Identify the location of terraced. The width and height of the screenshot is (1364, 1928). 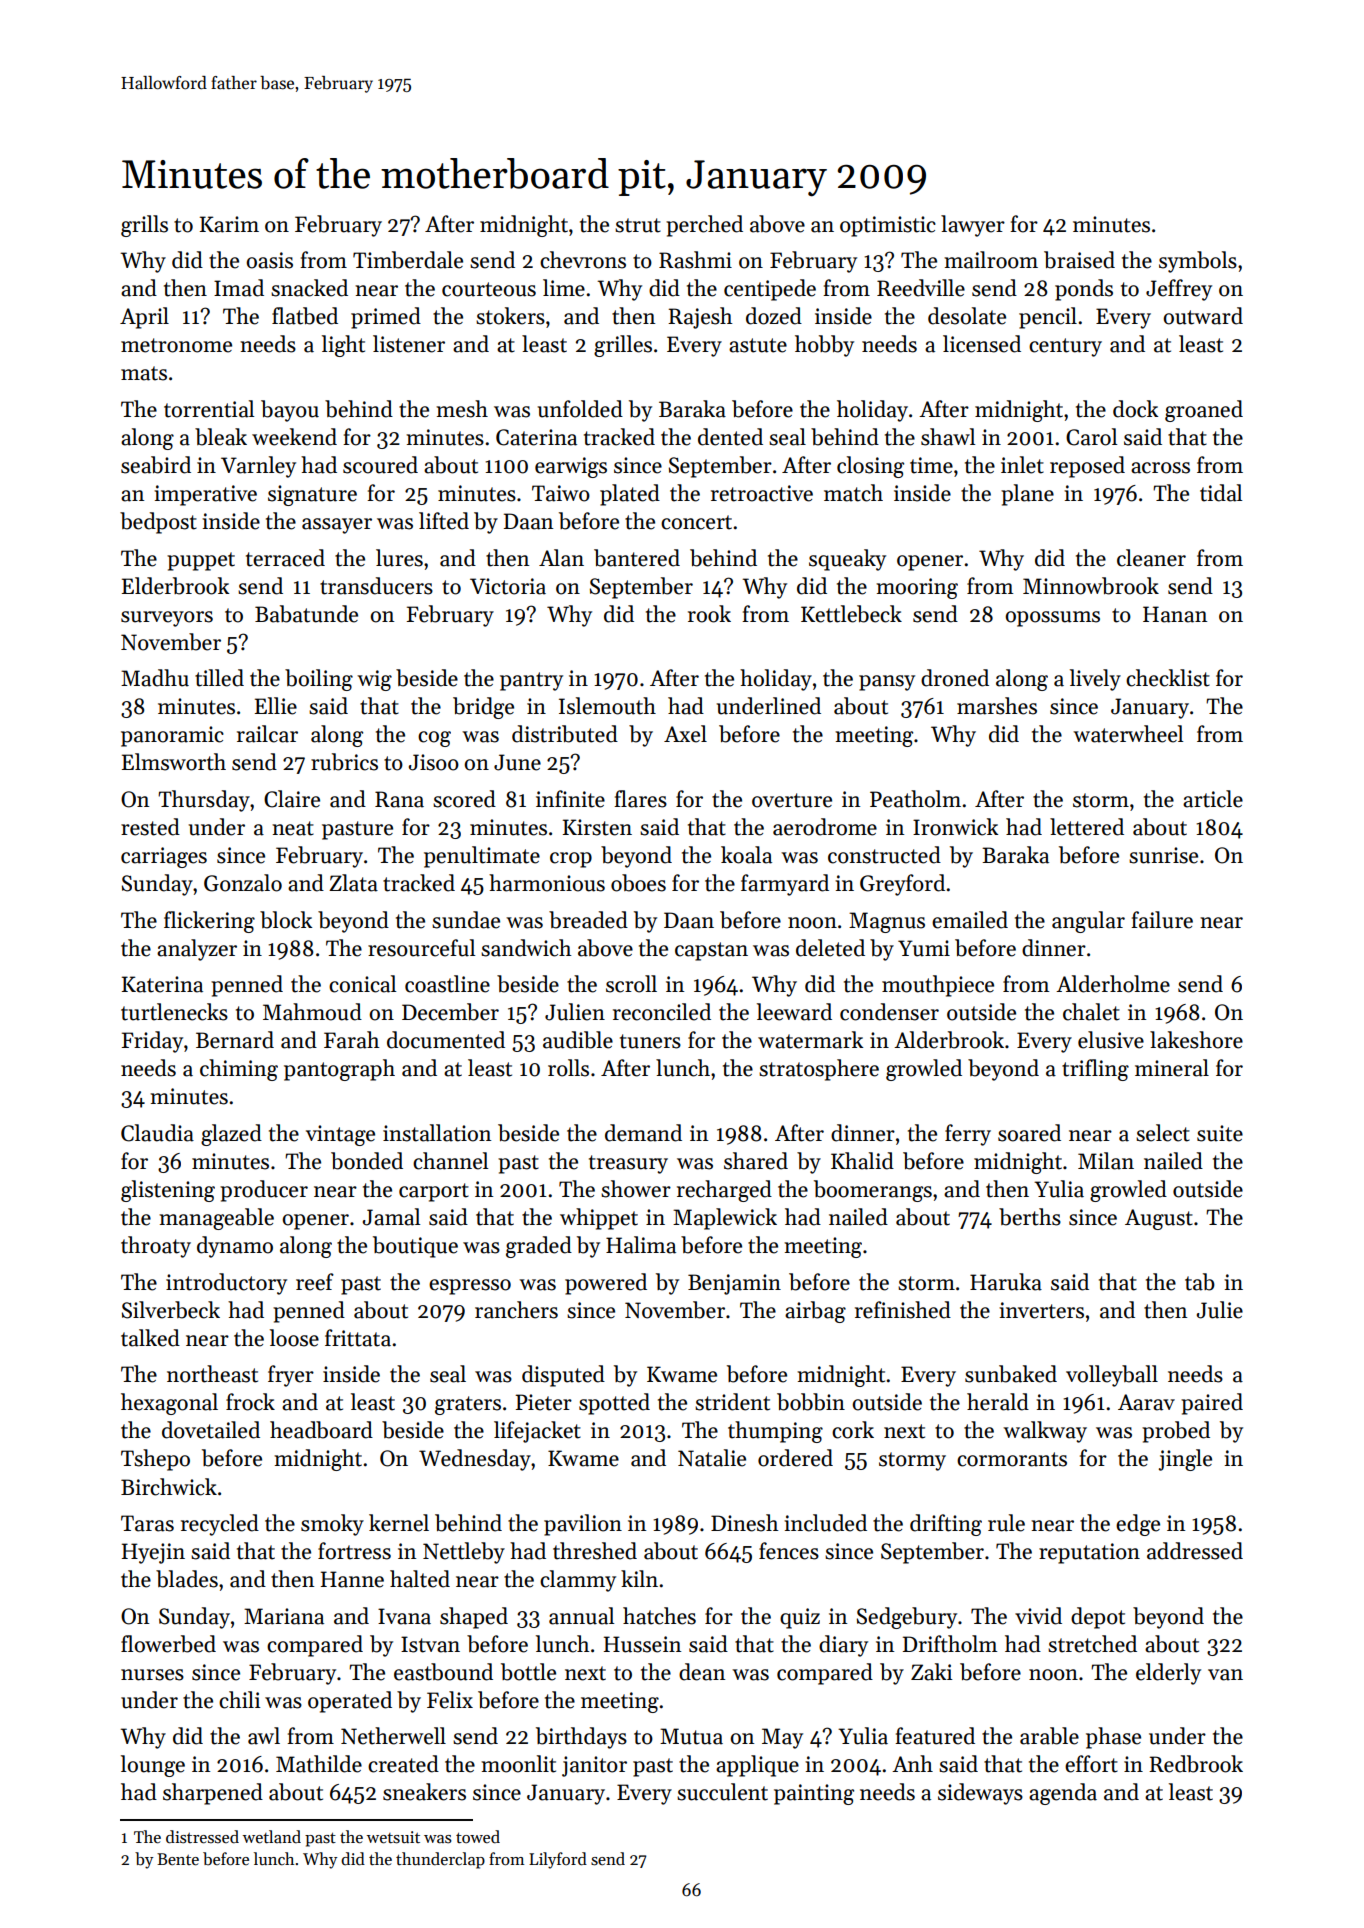
(285, 558).
